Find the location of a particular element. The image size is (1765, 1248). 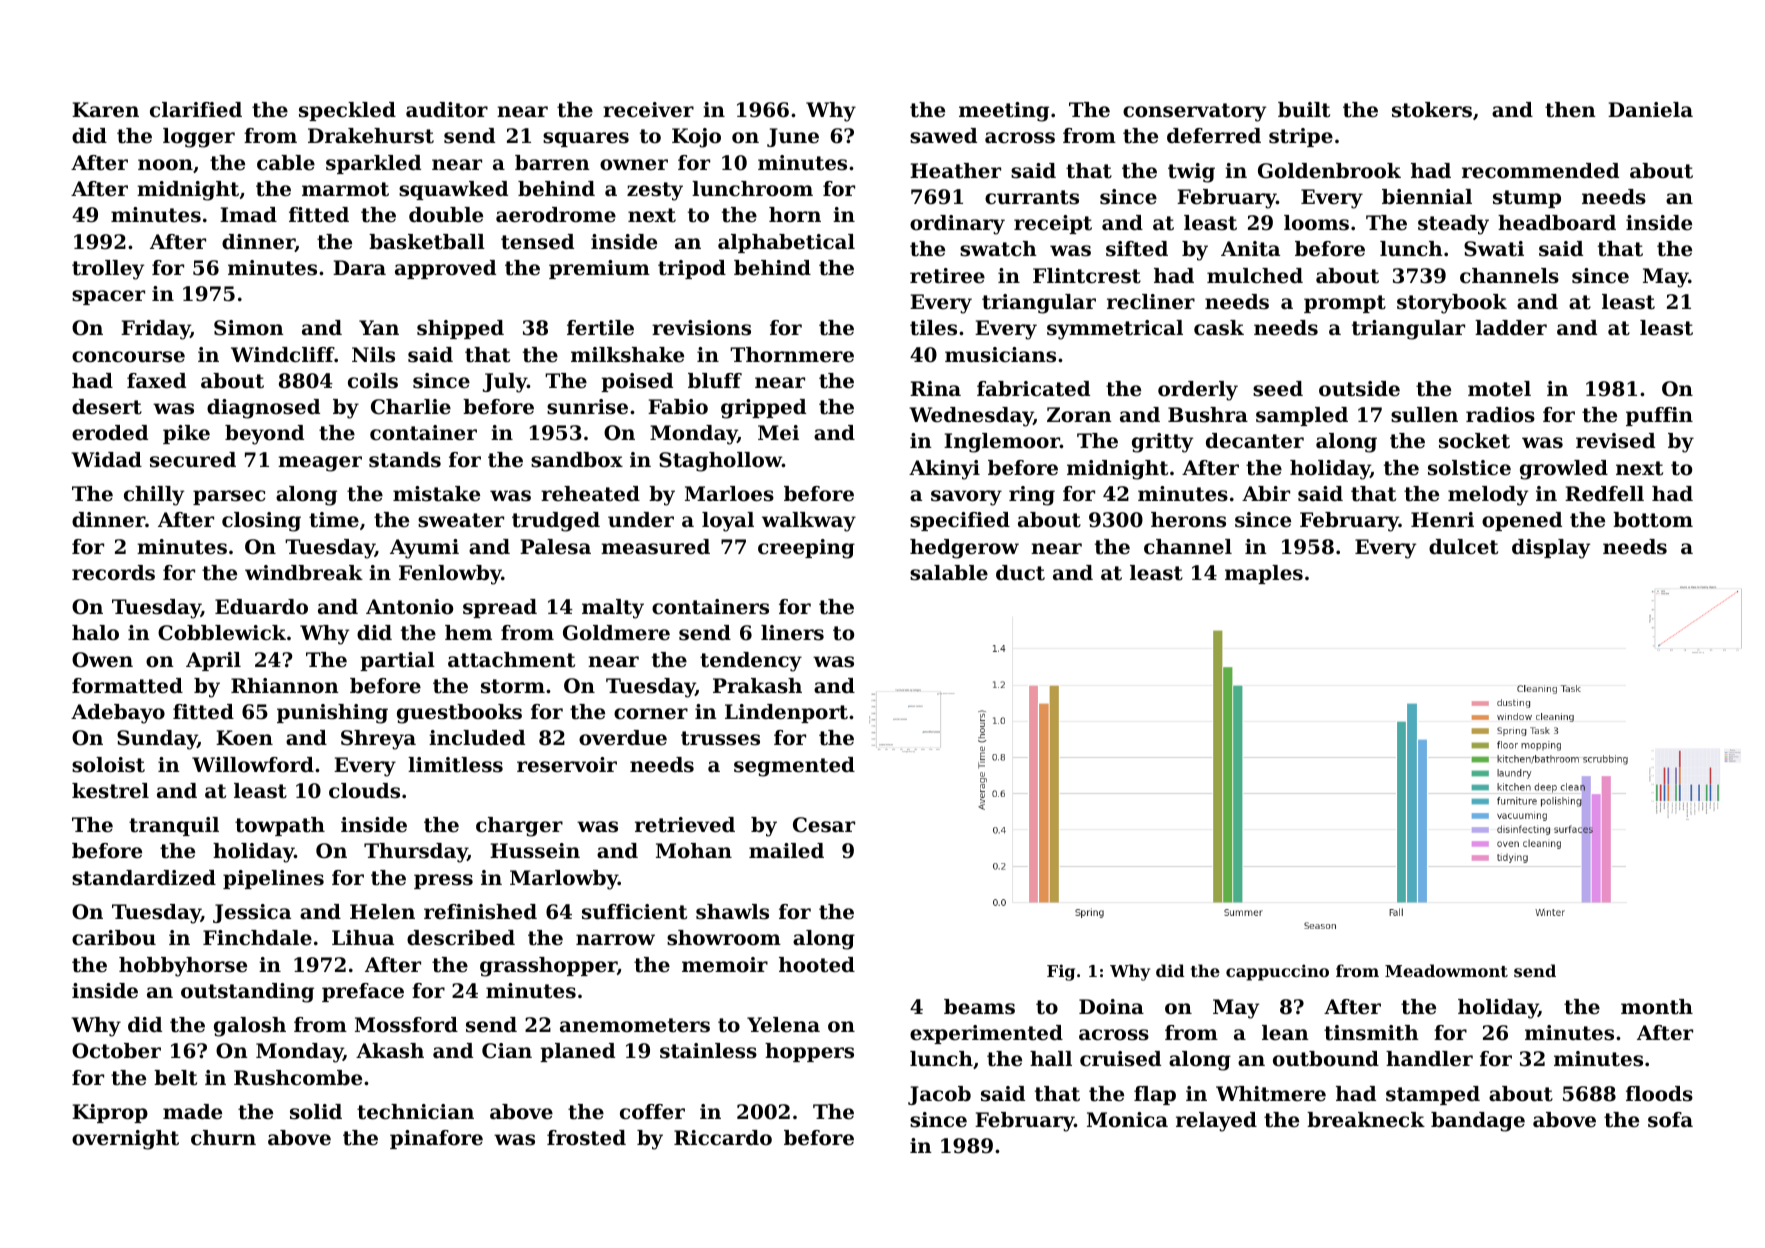

pinafore is located at coordinates (436, 1139).
